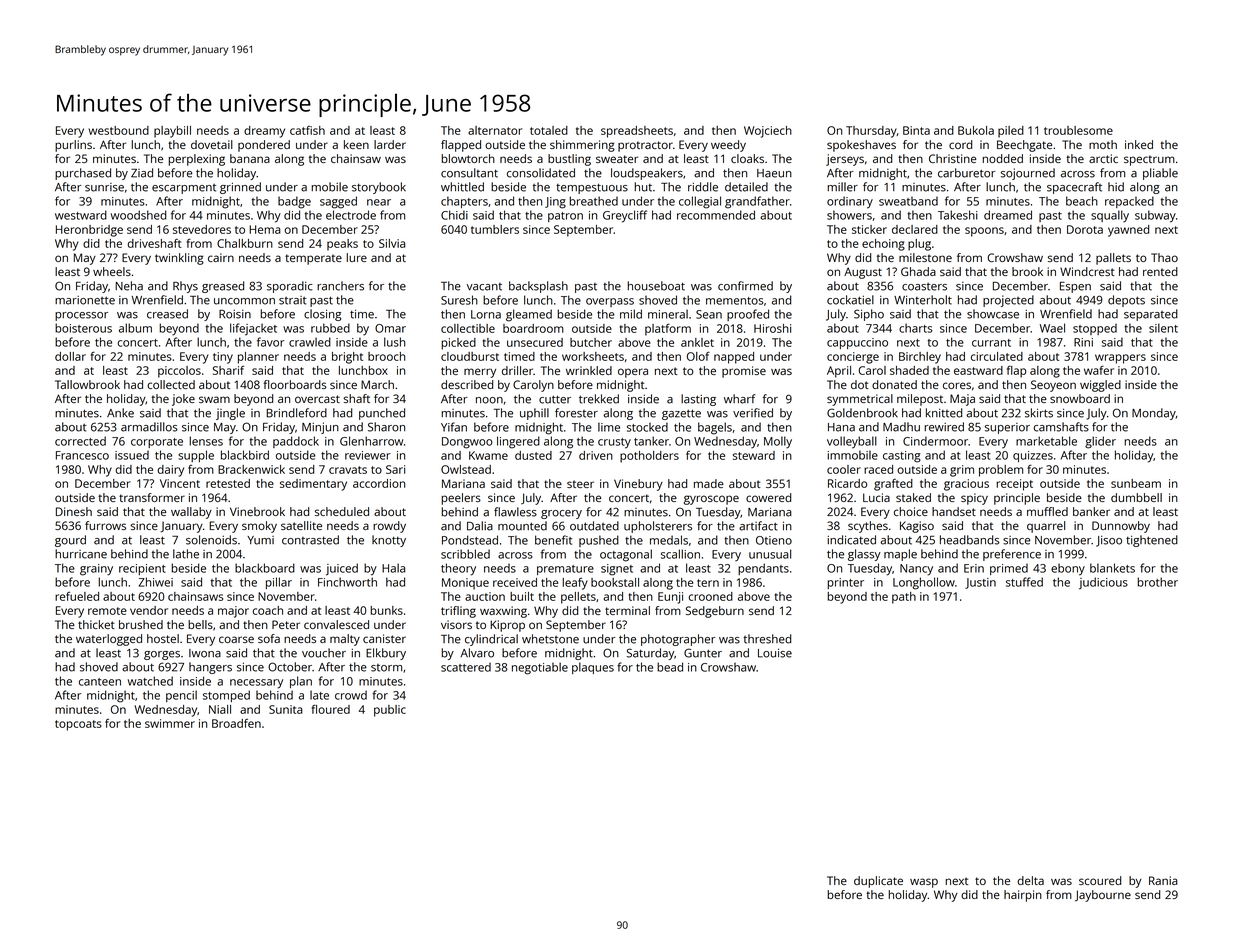 This document has height=952, width=1233. What do you see at coordinates (1110, 216) in the document?
I see `squally` at bounding box center [1110, 216].
